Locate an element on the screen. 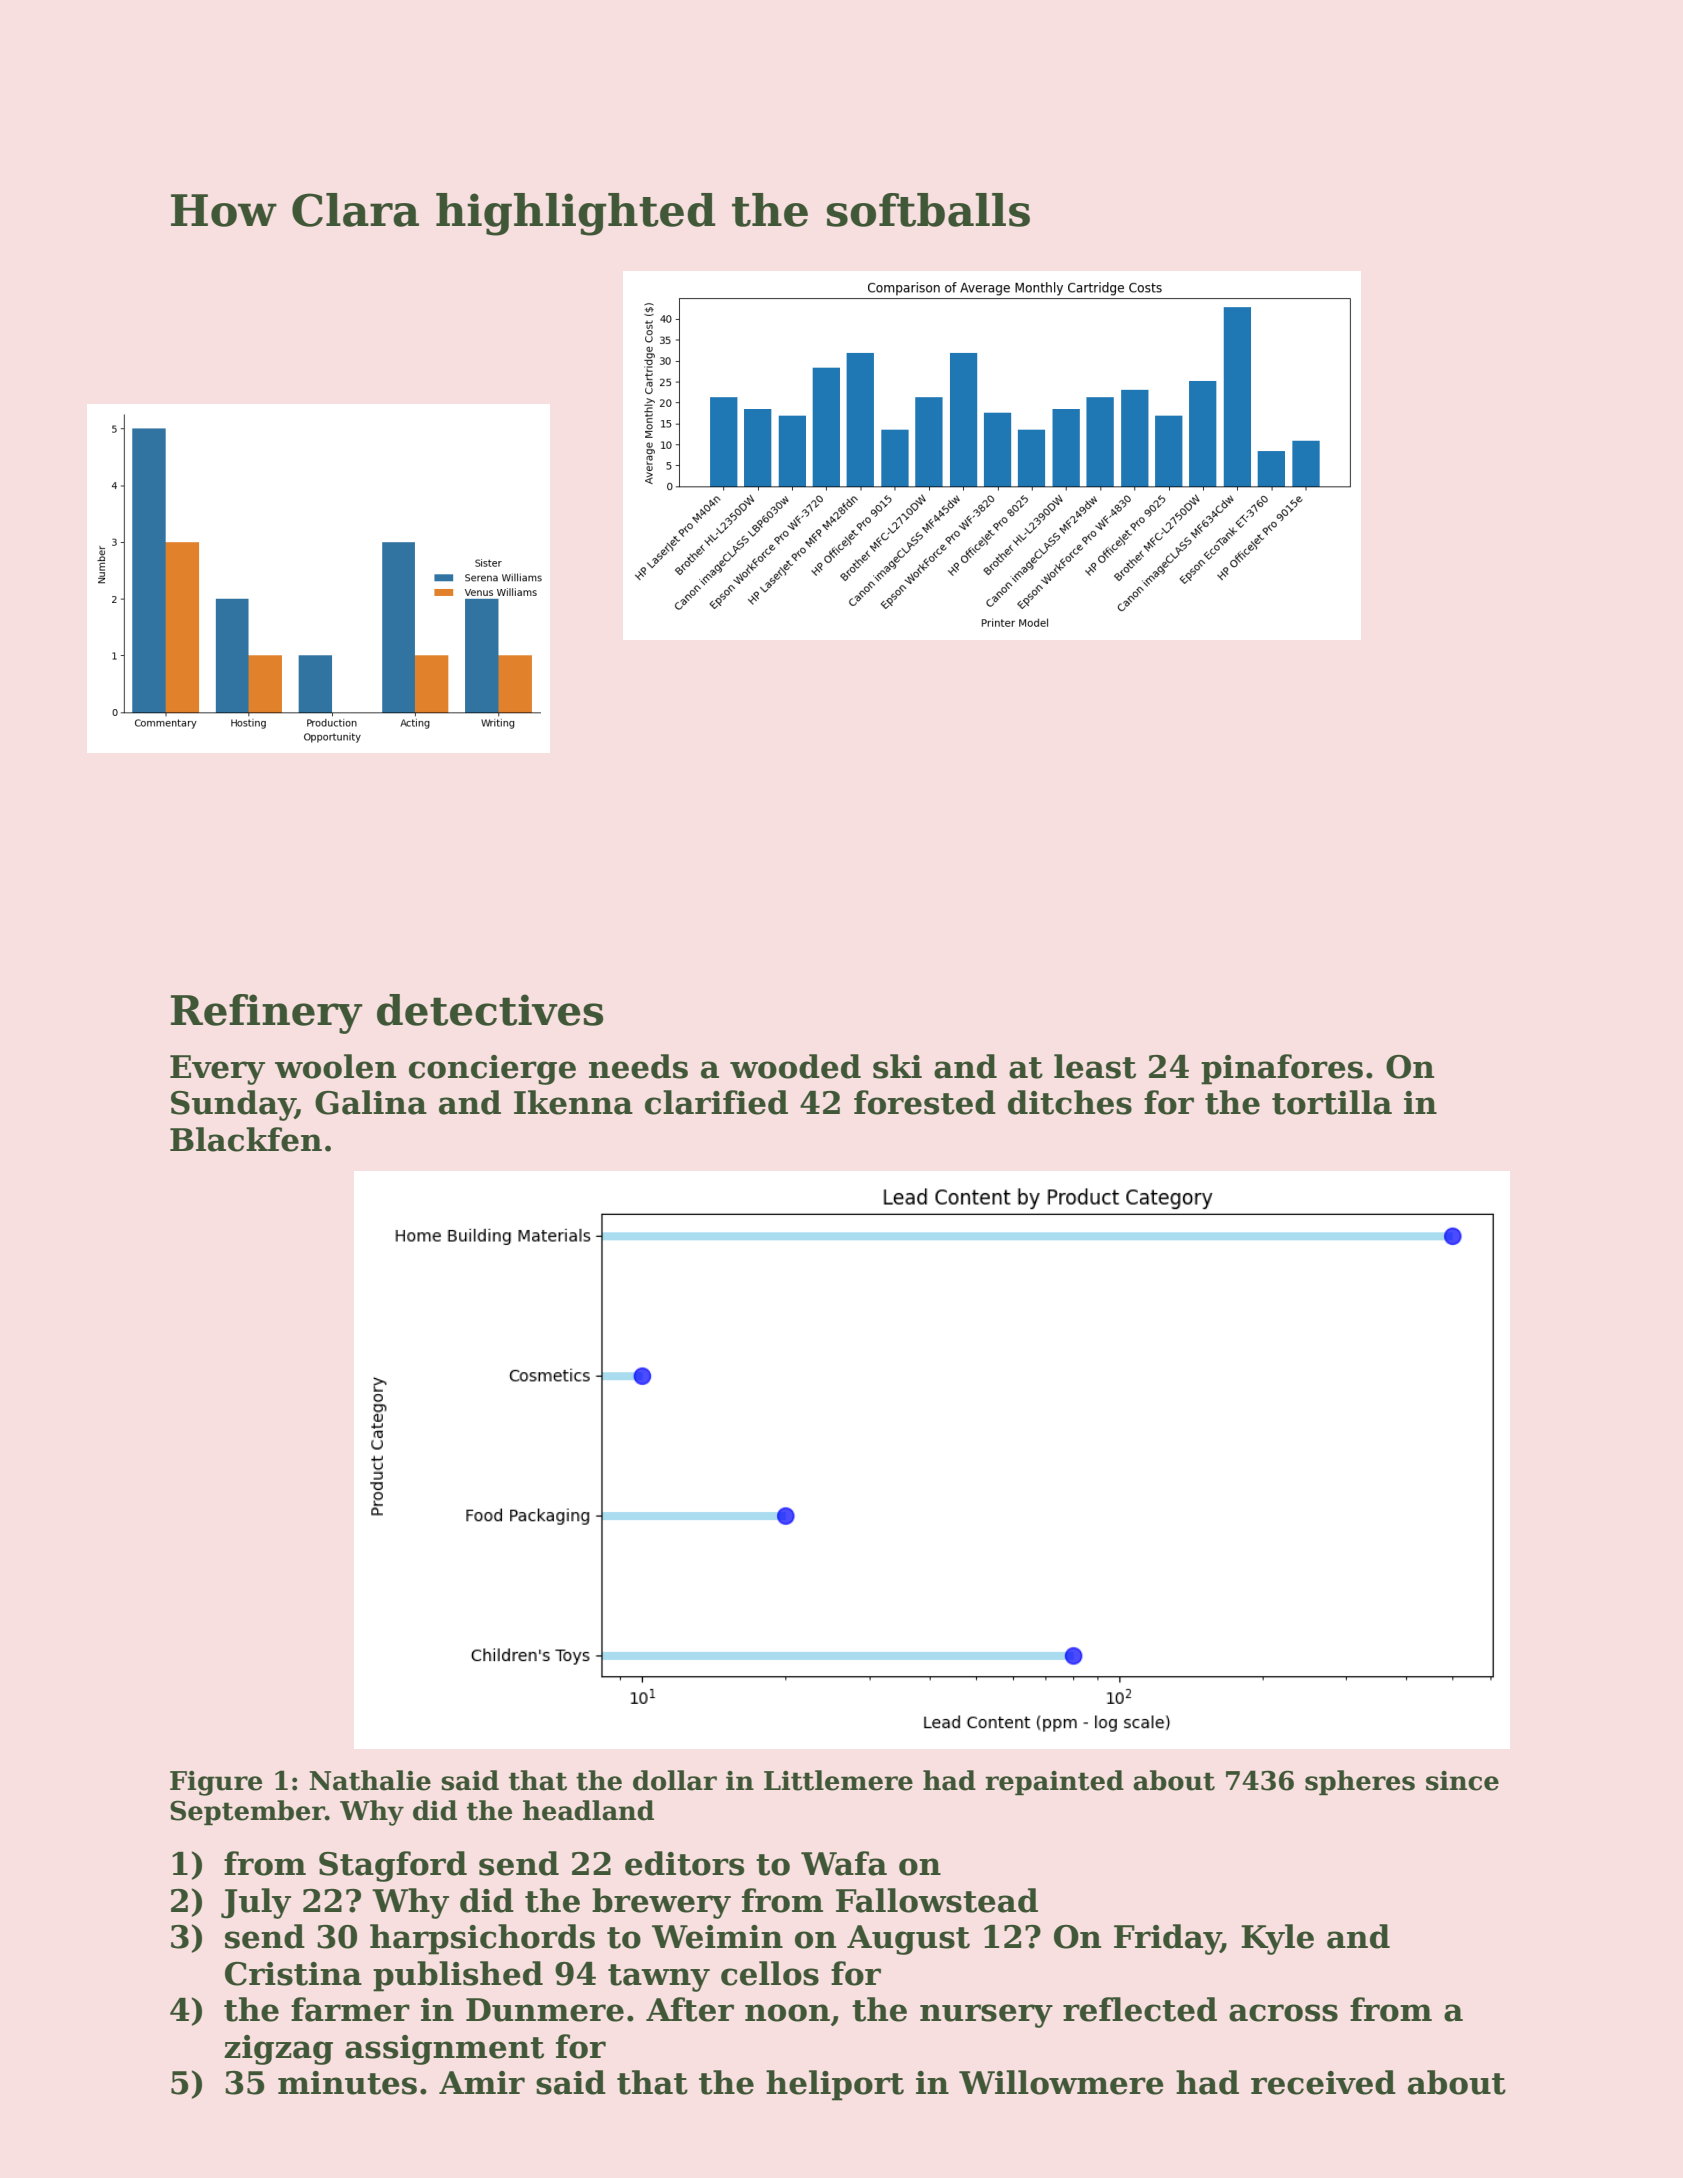 The image size is (1683, 2178). Nathalie is located at coordinates (370, 1780).
